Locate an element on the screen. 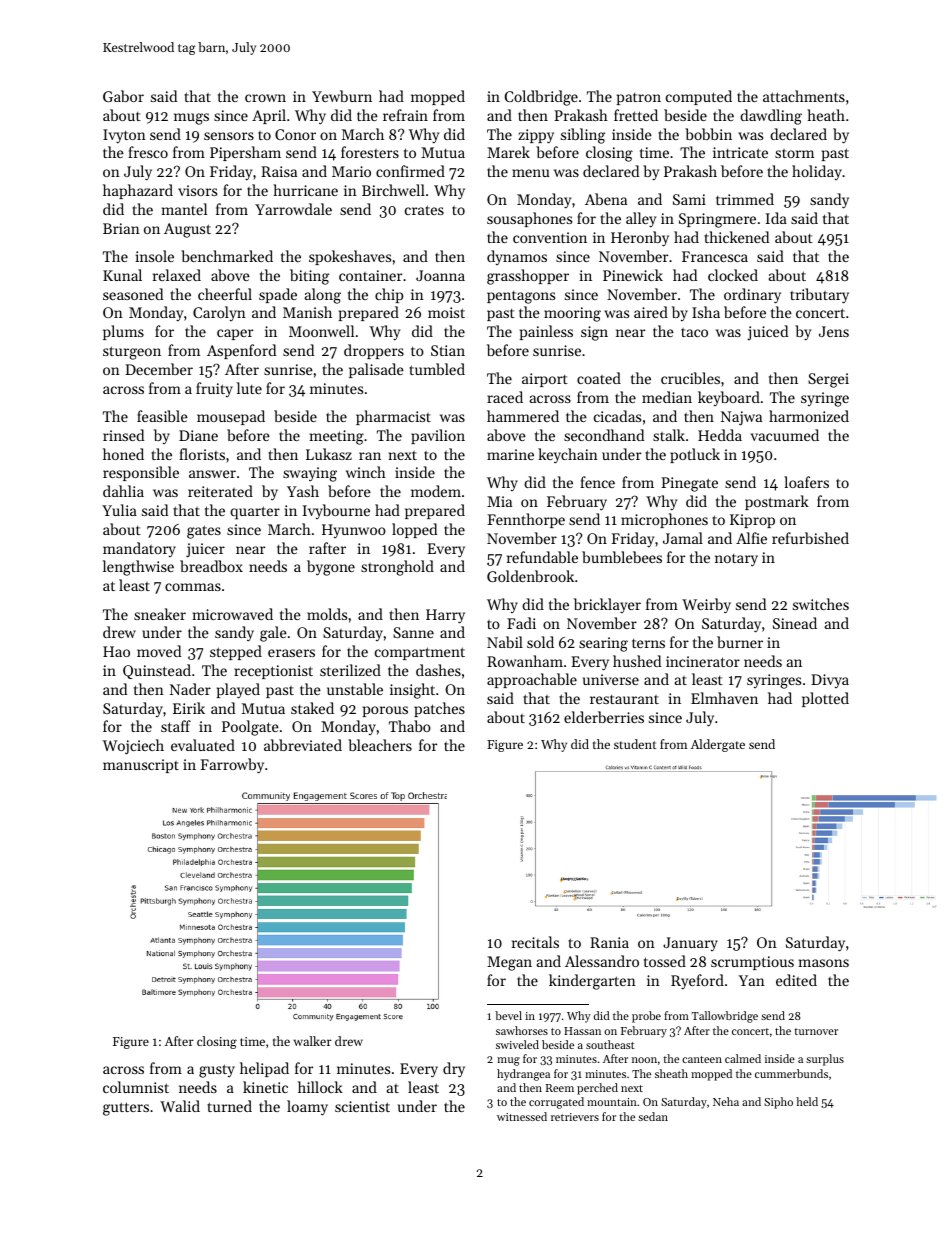  student is located at coordinates (635, 744).
